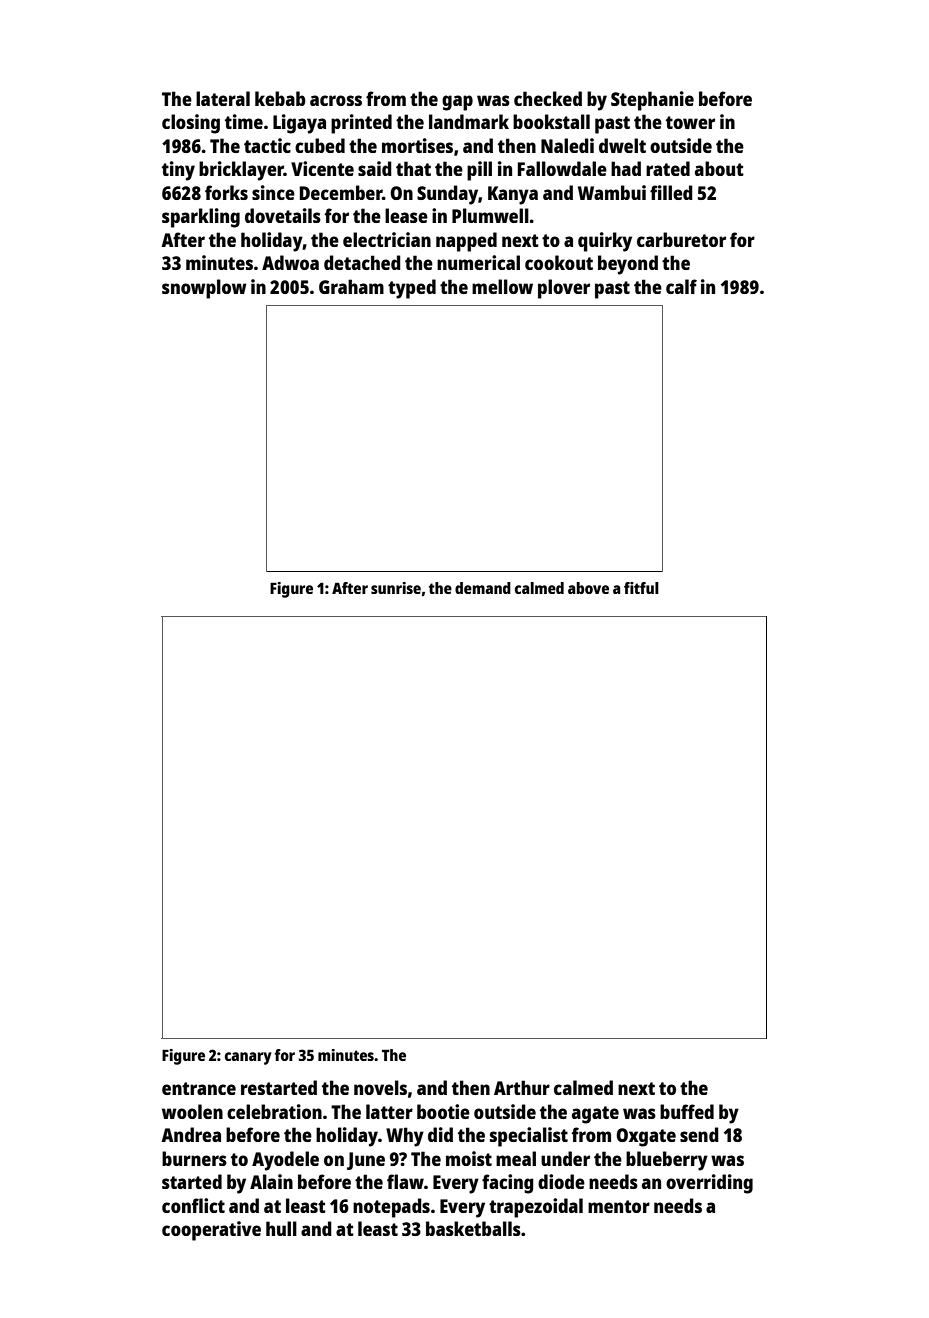 The image size is (929, 1318). What do you see at coordinates (564, 289) in the image?
I see `plover` at bounding box center [564, 289].
